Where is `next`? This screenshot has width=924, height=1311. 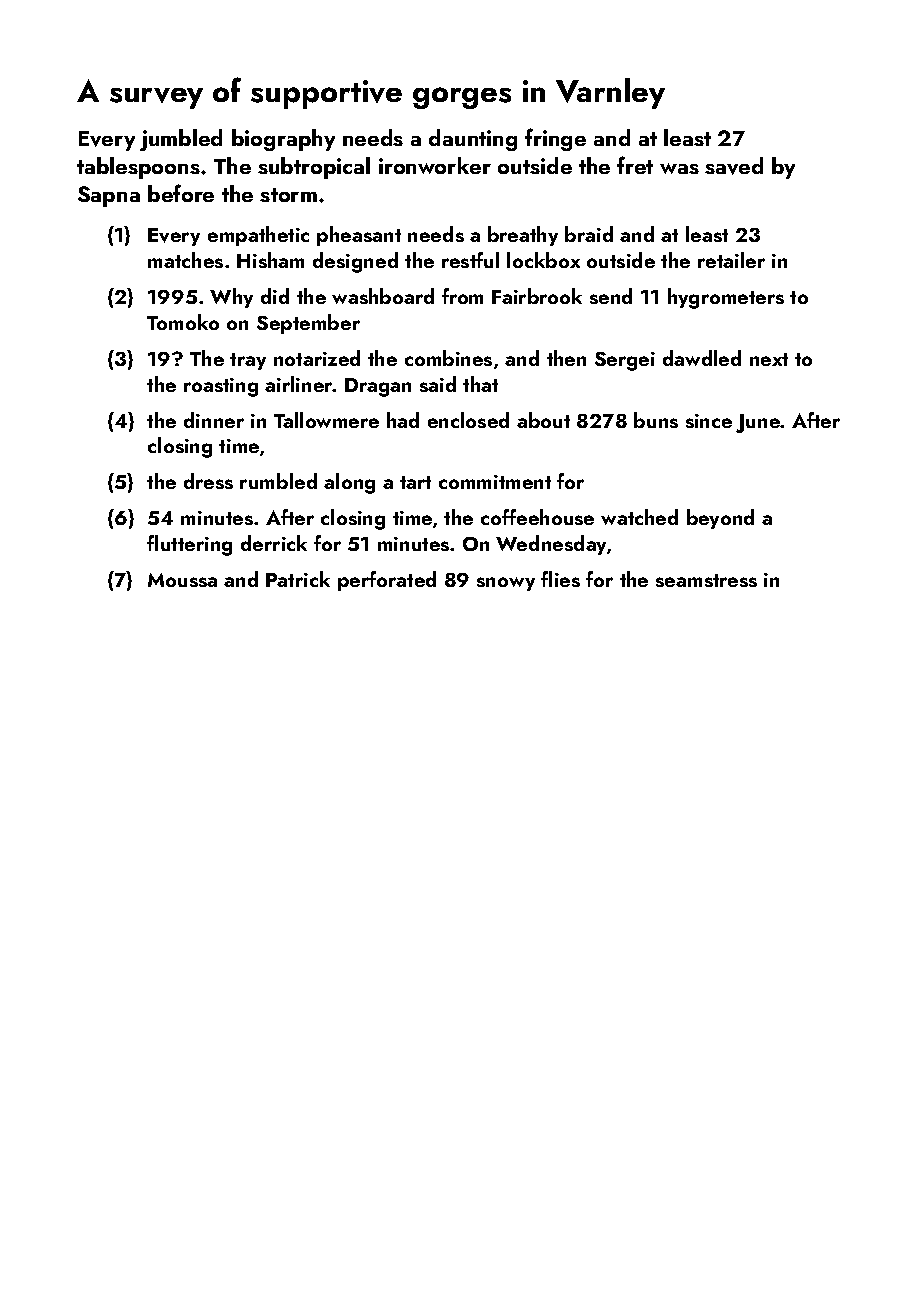 next is located at coordinates (769, 359).
